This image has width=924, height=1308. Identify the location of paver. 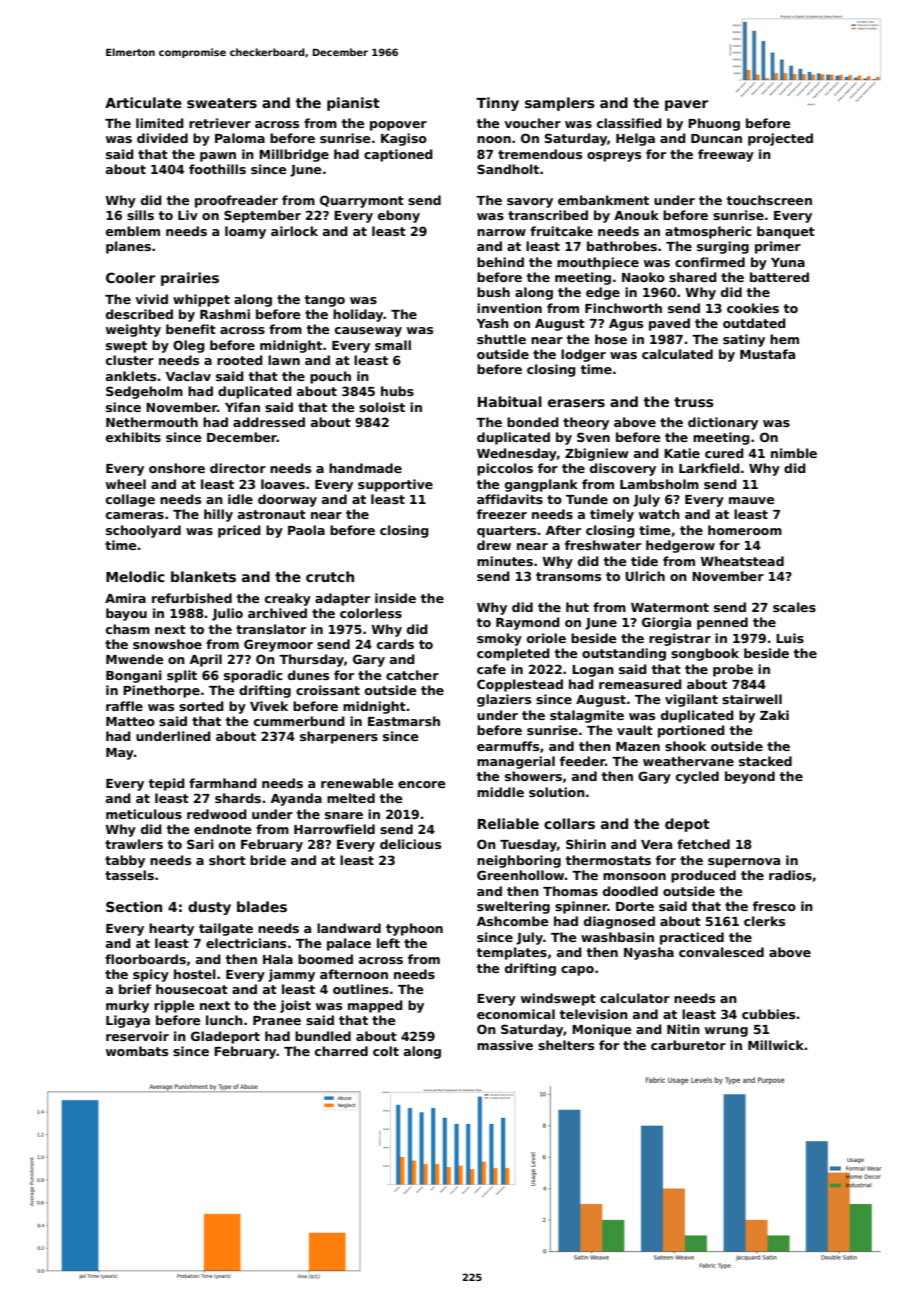
(686, 105).
